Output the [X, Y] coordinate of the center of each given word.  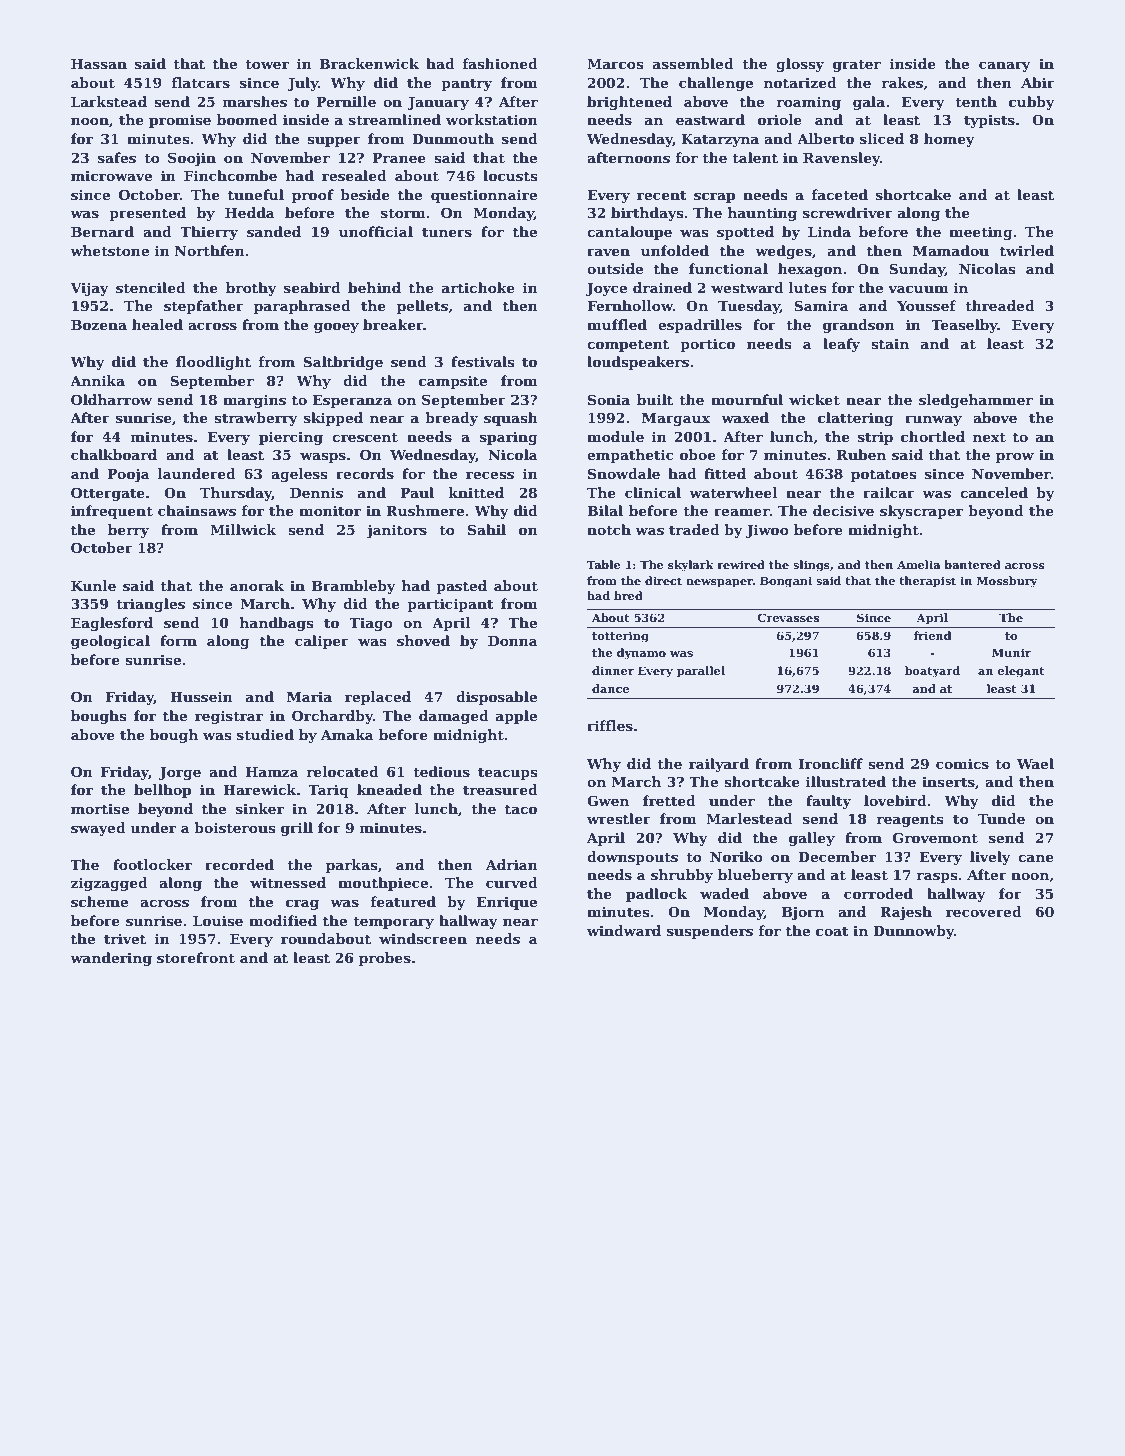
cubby [1032, 103]
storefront [196, 957]
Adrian [512, 864]
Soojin [192, 159]
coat [832, 931]
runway [933, 420]
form [178, 640]
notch [609, 529]
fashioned [500, 63]
